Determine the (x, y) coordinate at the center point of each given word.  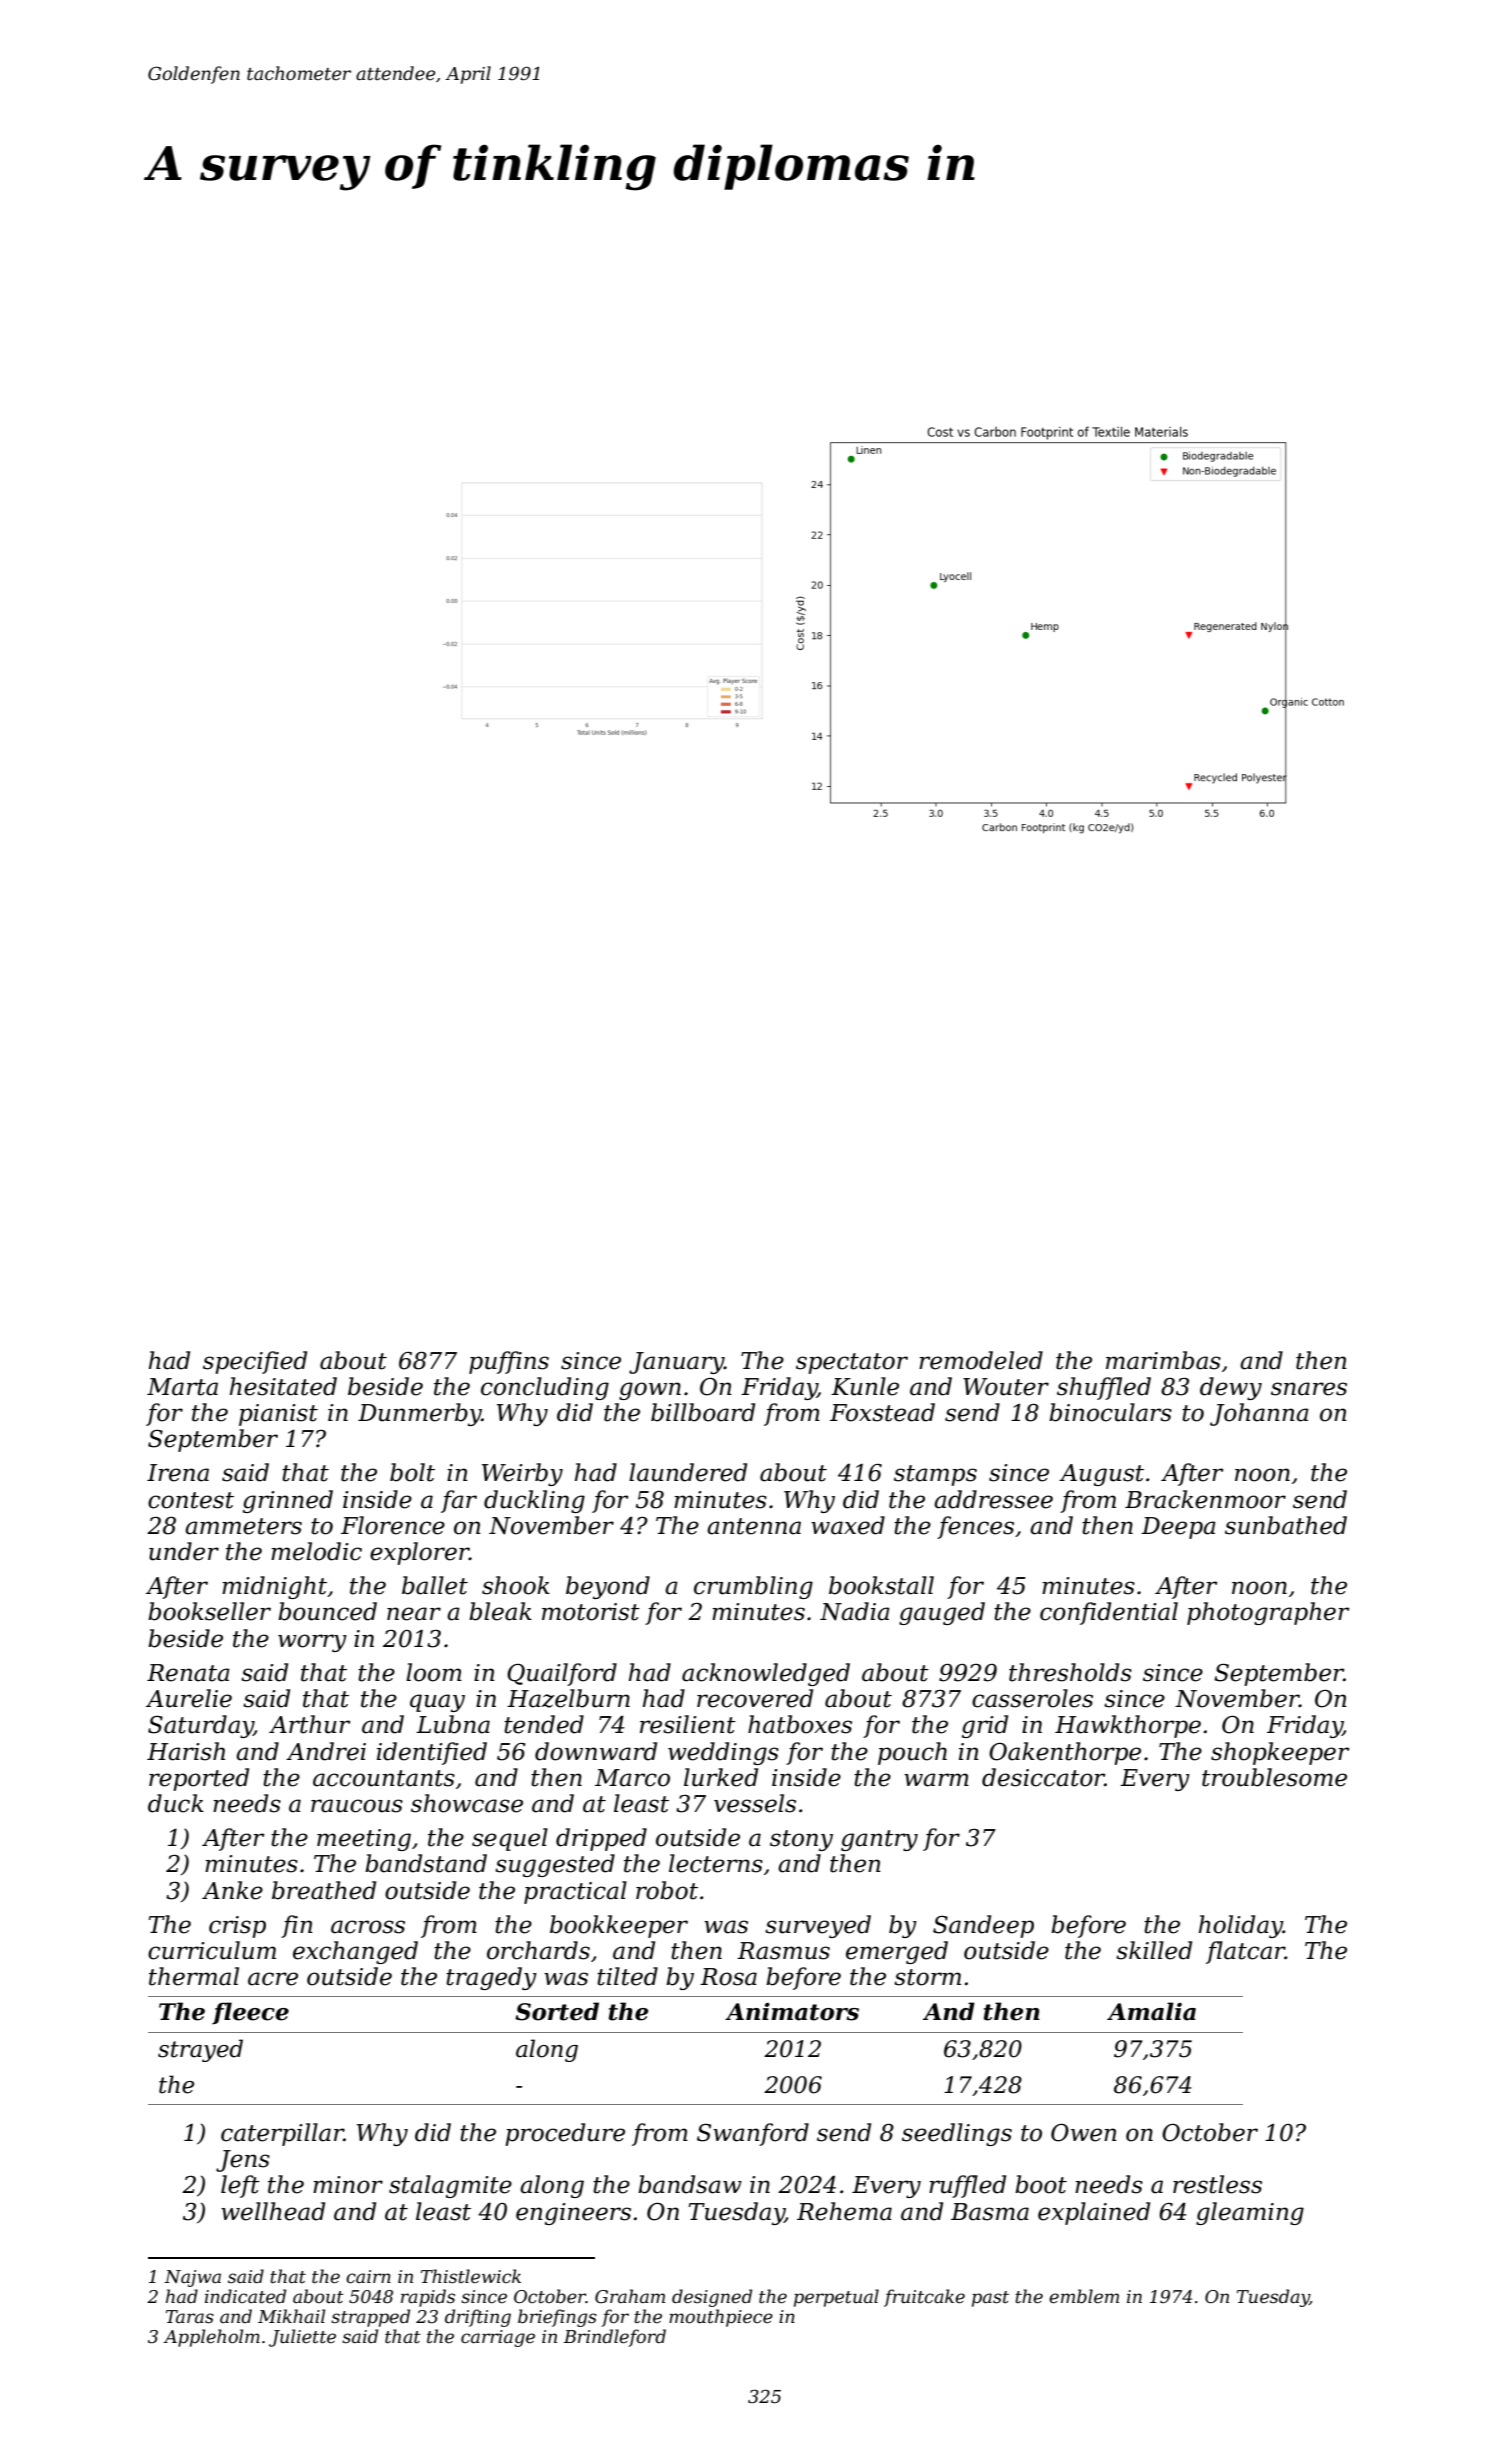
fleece (250, 2013)
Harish (186, 1751)
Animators (792, 2011)
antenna (754, 1526)
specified (255, 1362)
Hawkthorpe (1128, 1726)
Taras (190, 2317)
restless (1217, 2184)
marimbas (1163, 1360)
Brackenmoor (1205, 1499)
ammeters (243, 1526)
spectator (852, 1363)
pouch (912, 1753)
